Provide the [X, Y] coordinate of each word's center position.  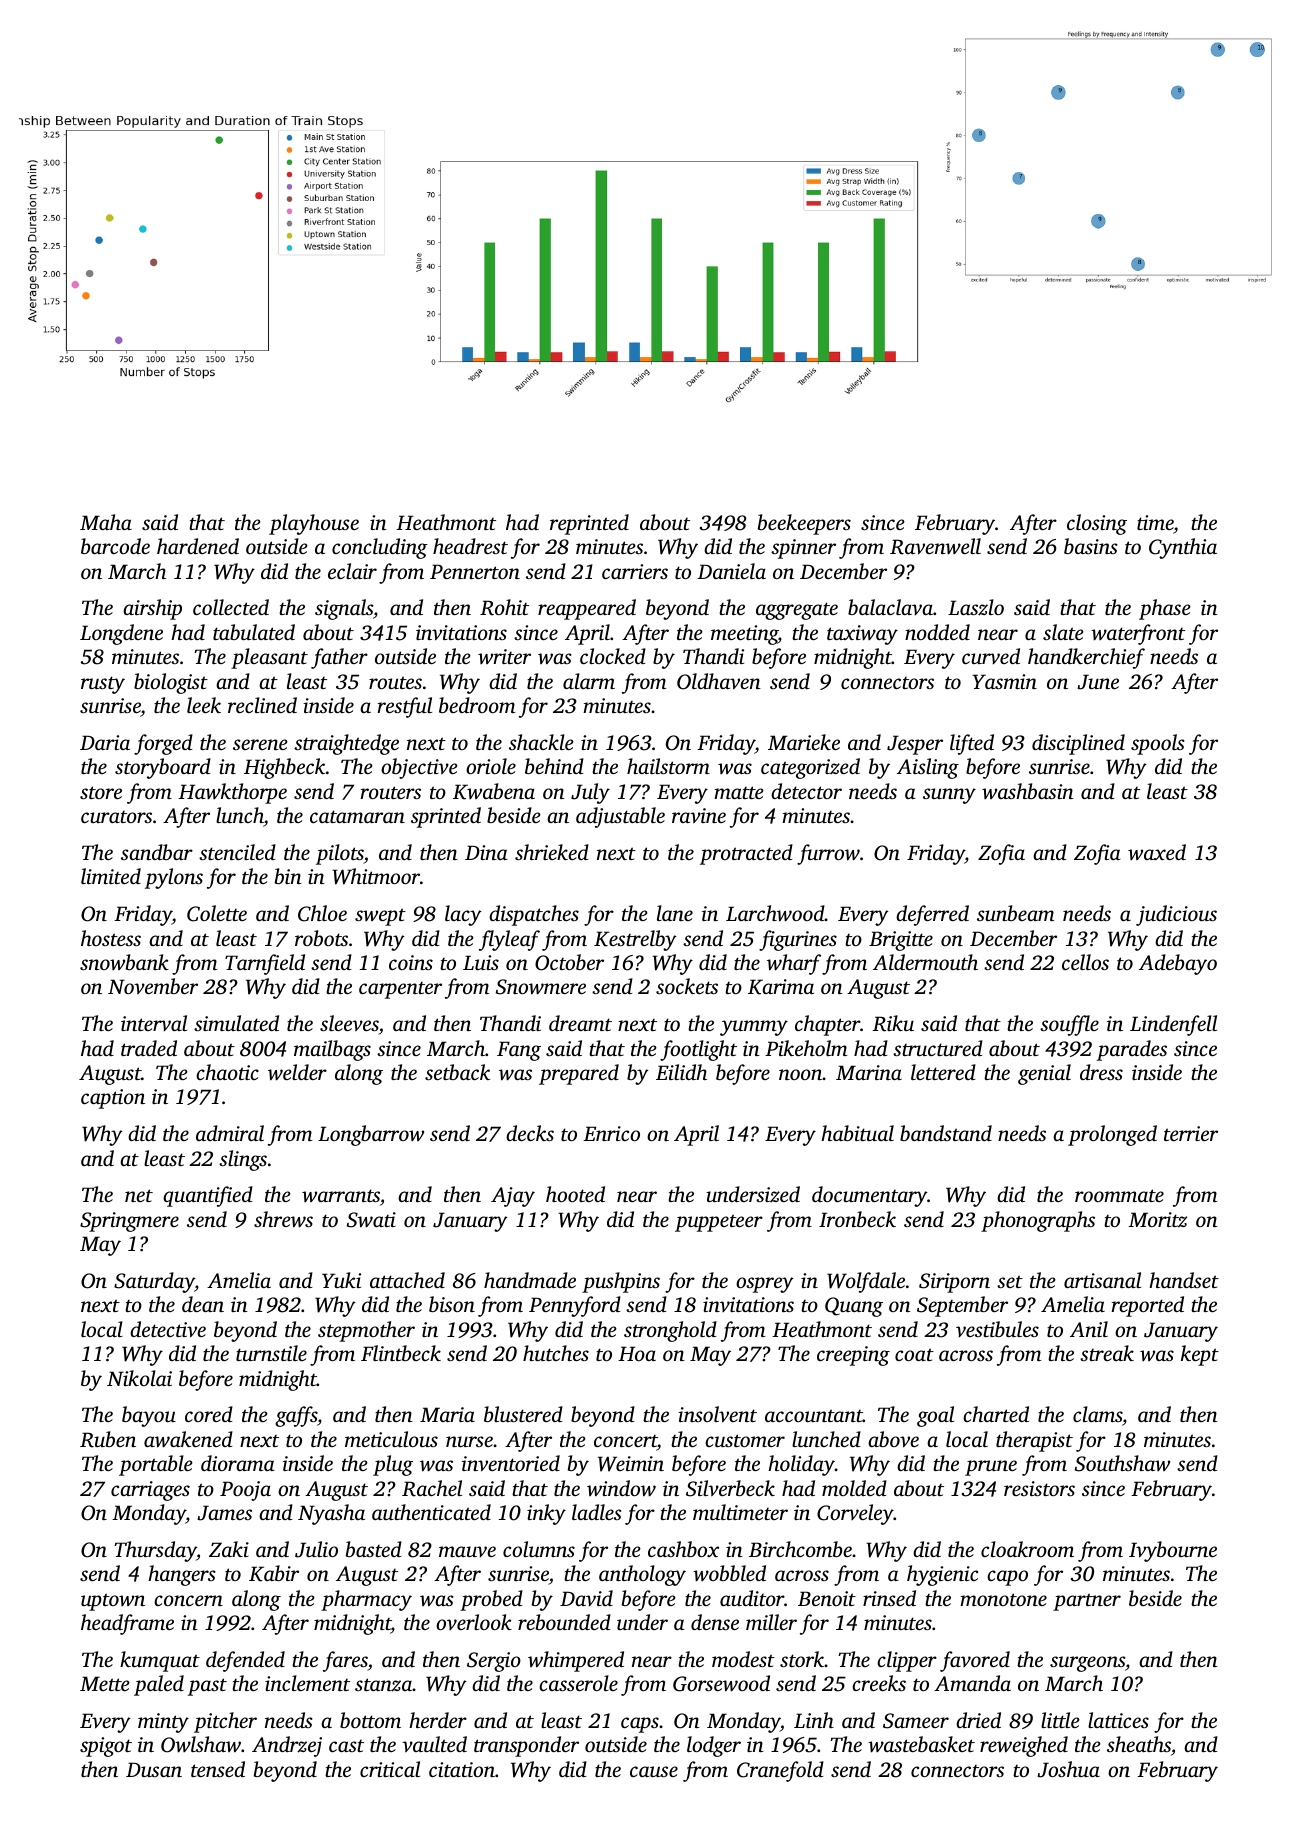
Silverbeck [730, 1488]
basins [1091, 546]
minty [163, 1723]
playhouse [314, 524]
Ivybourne [1173, 1551]
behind [554, 766]
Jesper [915, 745]
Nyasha [331, 1514]
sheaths [1139, 1744]
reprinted [589, 524]
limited [111, 876]
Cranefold [780, 1771]
